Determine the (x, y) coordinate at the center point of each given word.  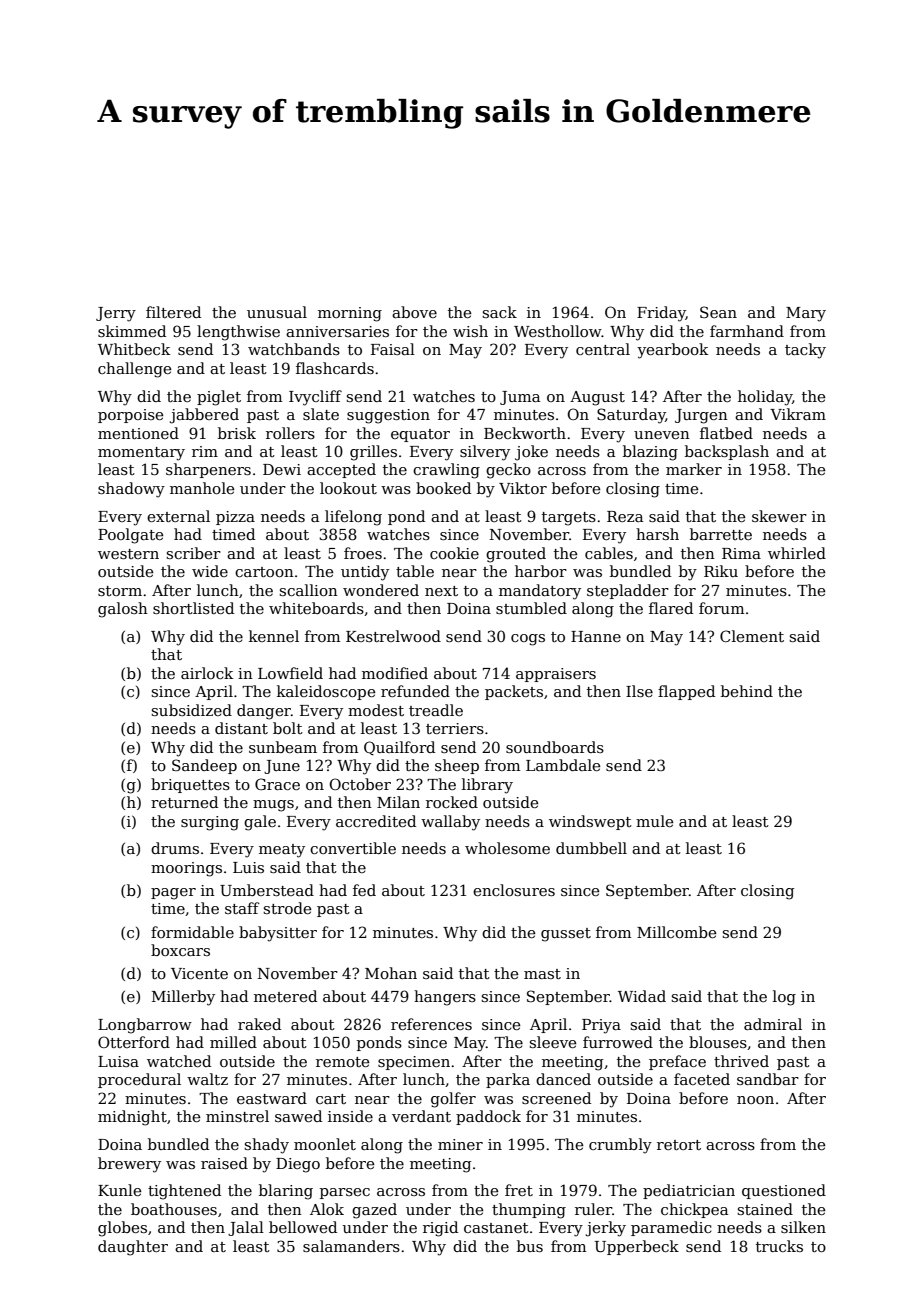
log (784, 998)
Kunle (119, 1190)
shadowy (131, 490)
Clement (752, 636)
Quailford (399, 748)
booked (443, 488)
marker (694, 469)
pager (173, 894)
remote (342, 1062)
